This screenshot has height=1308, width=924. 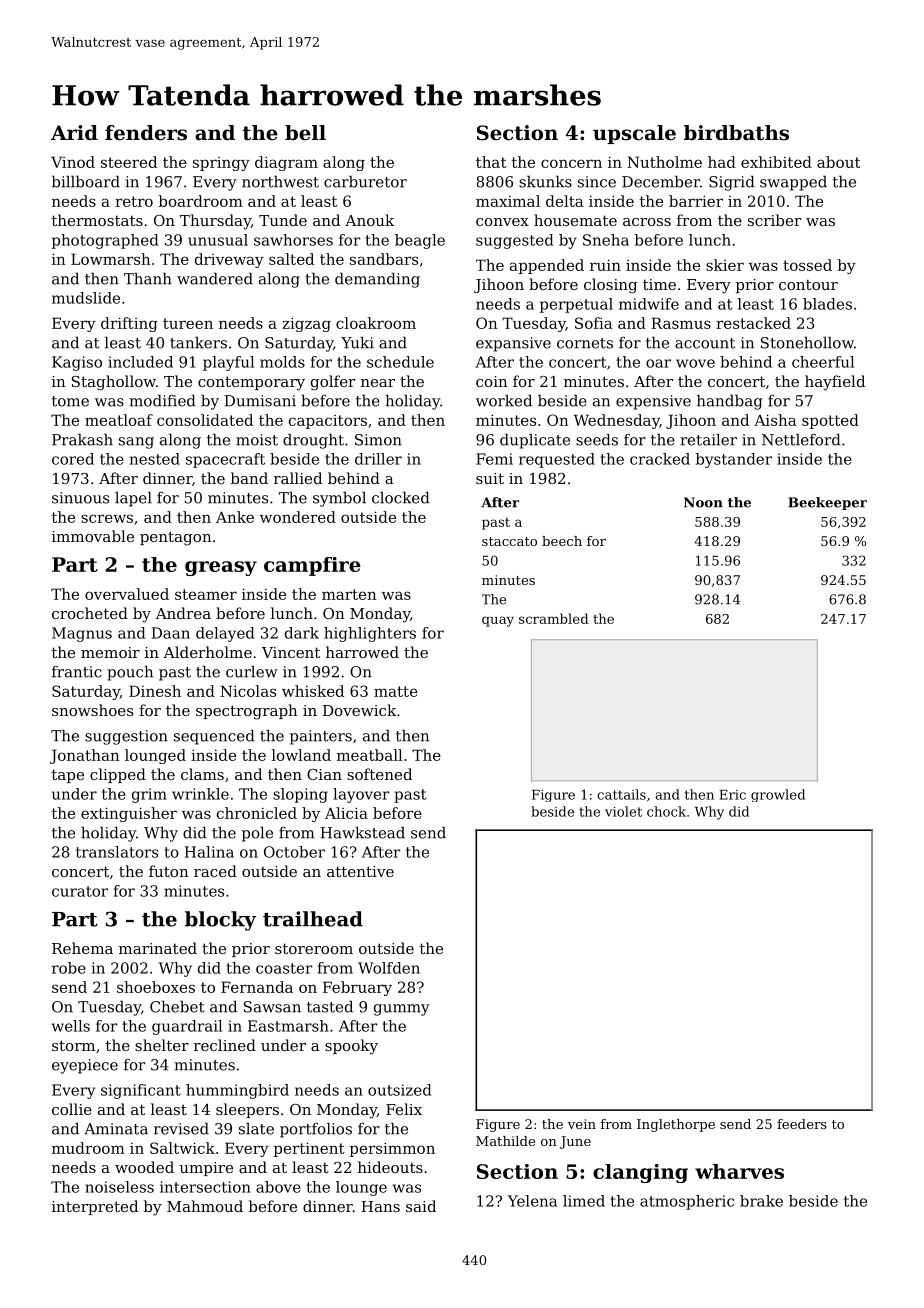 I want to click on mudroom, so click(x=88, y=1148).
